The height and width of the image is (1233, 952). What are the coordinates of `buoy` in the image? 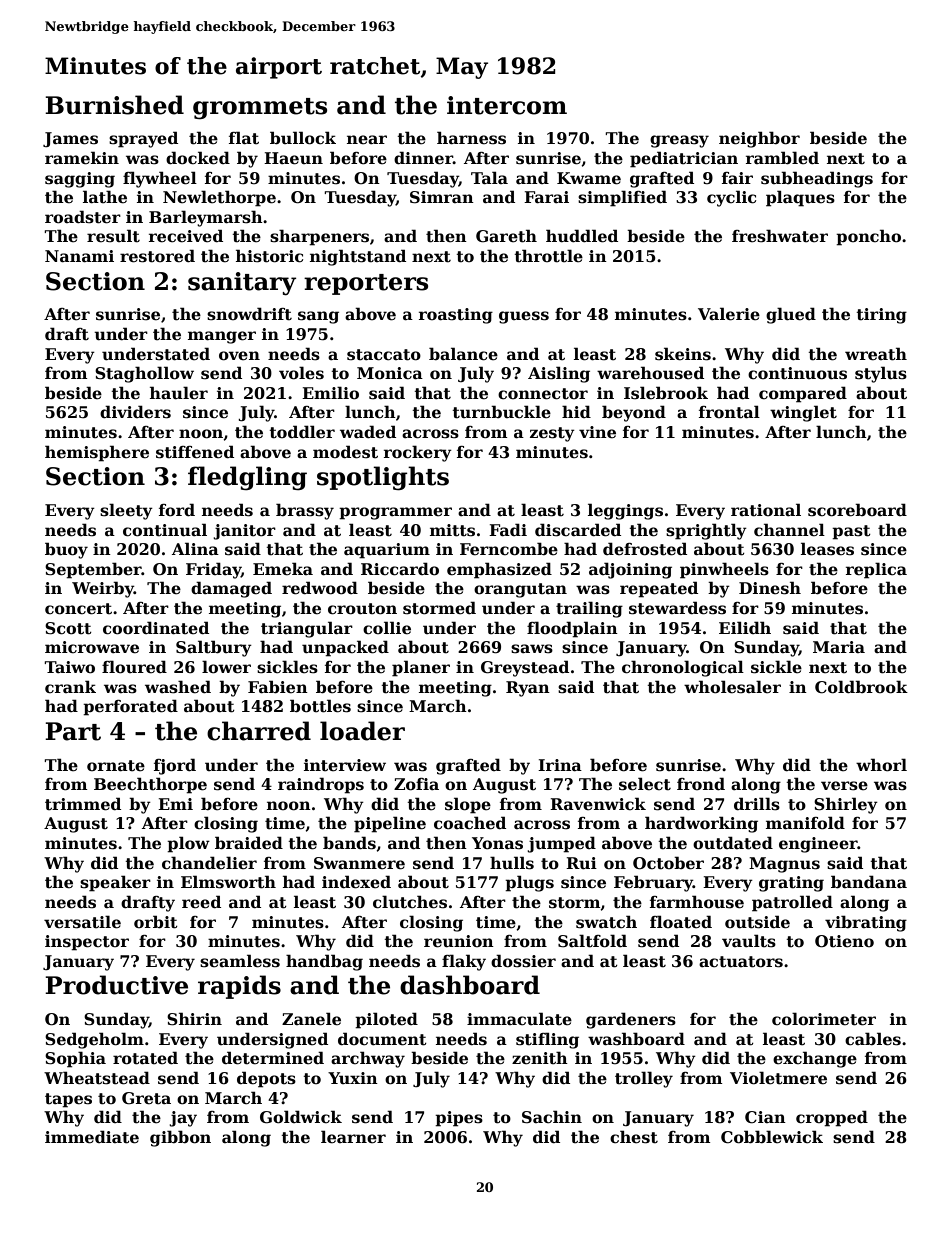 It's located at (66, 550).
